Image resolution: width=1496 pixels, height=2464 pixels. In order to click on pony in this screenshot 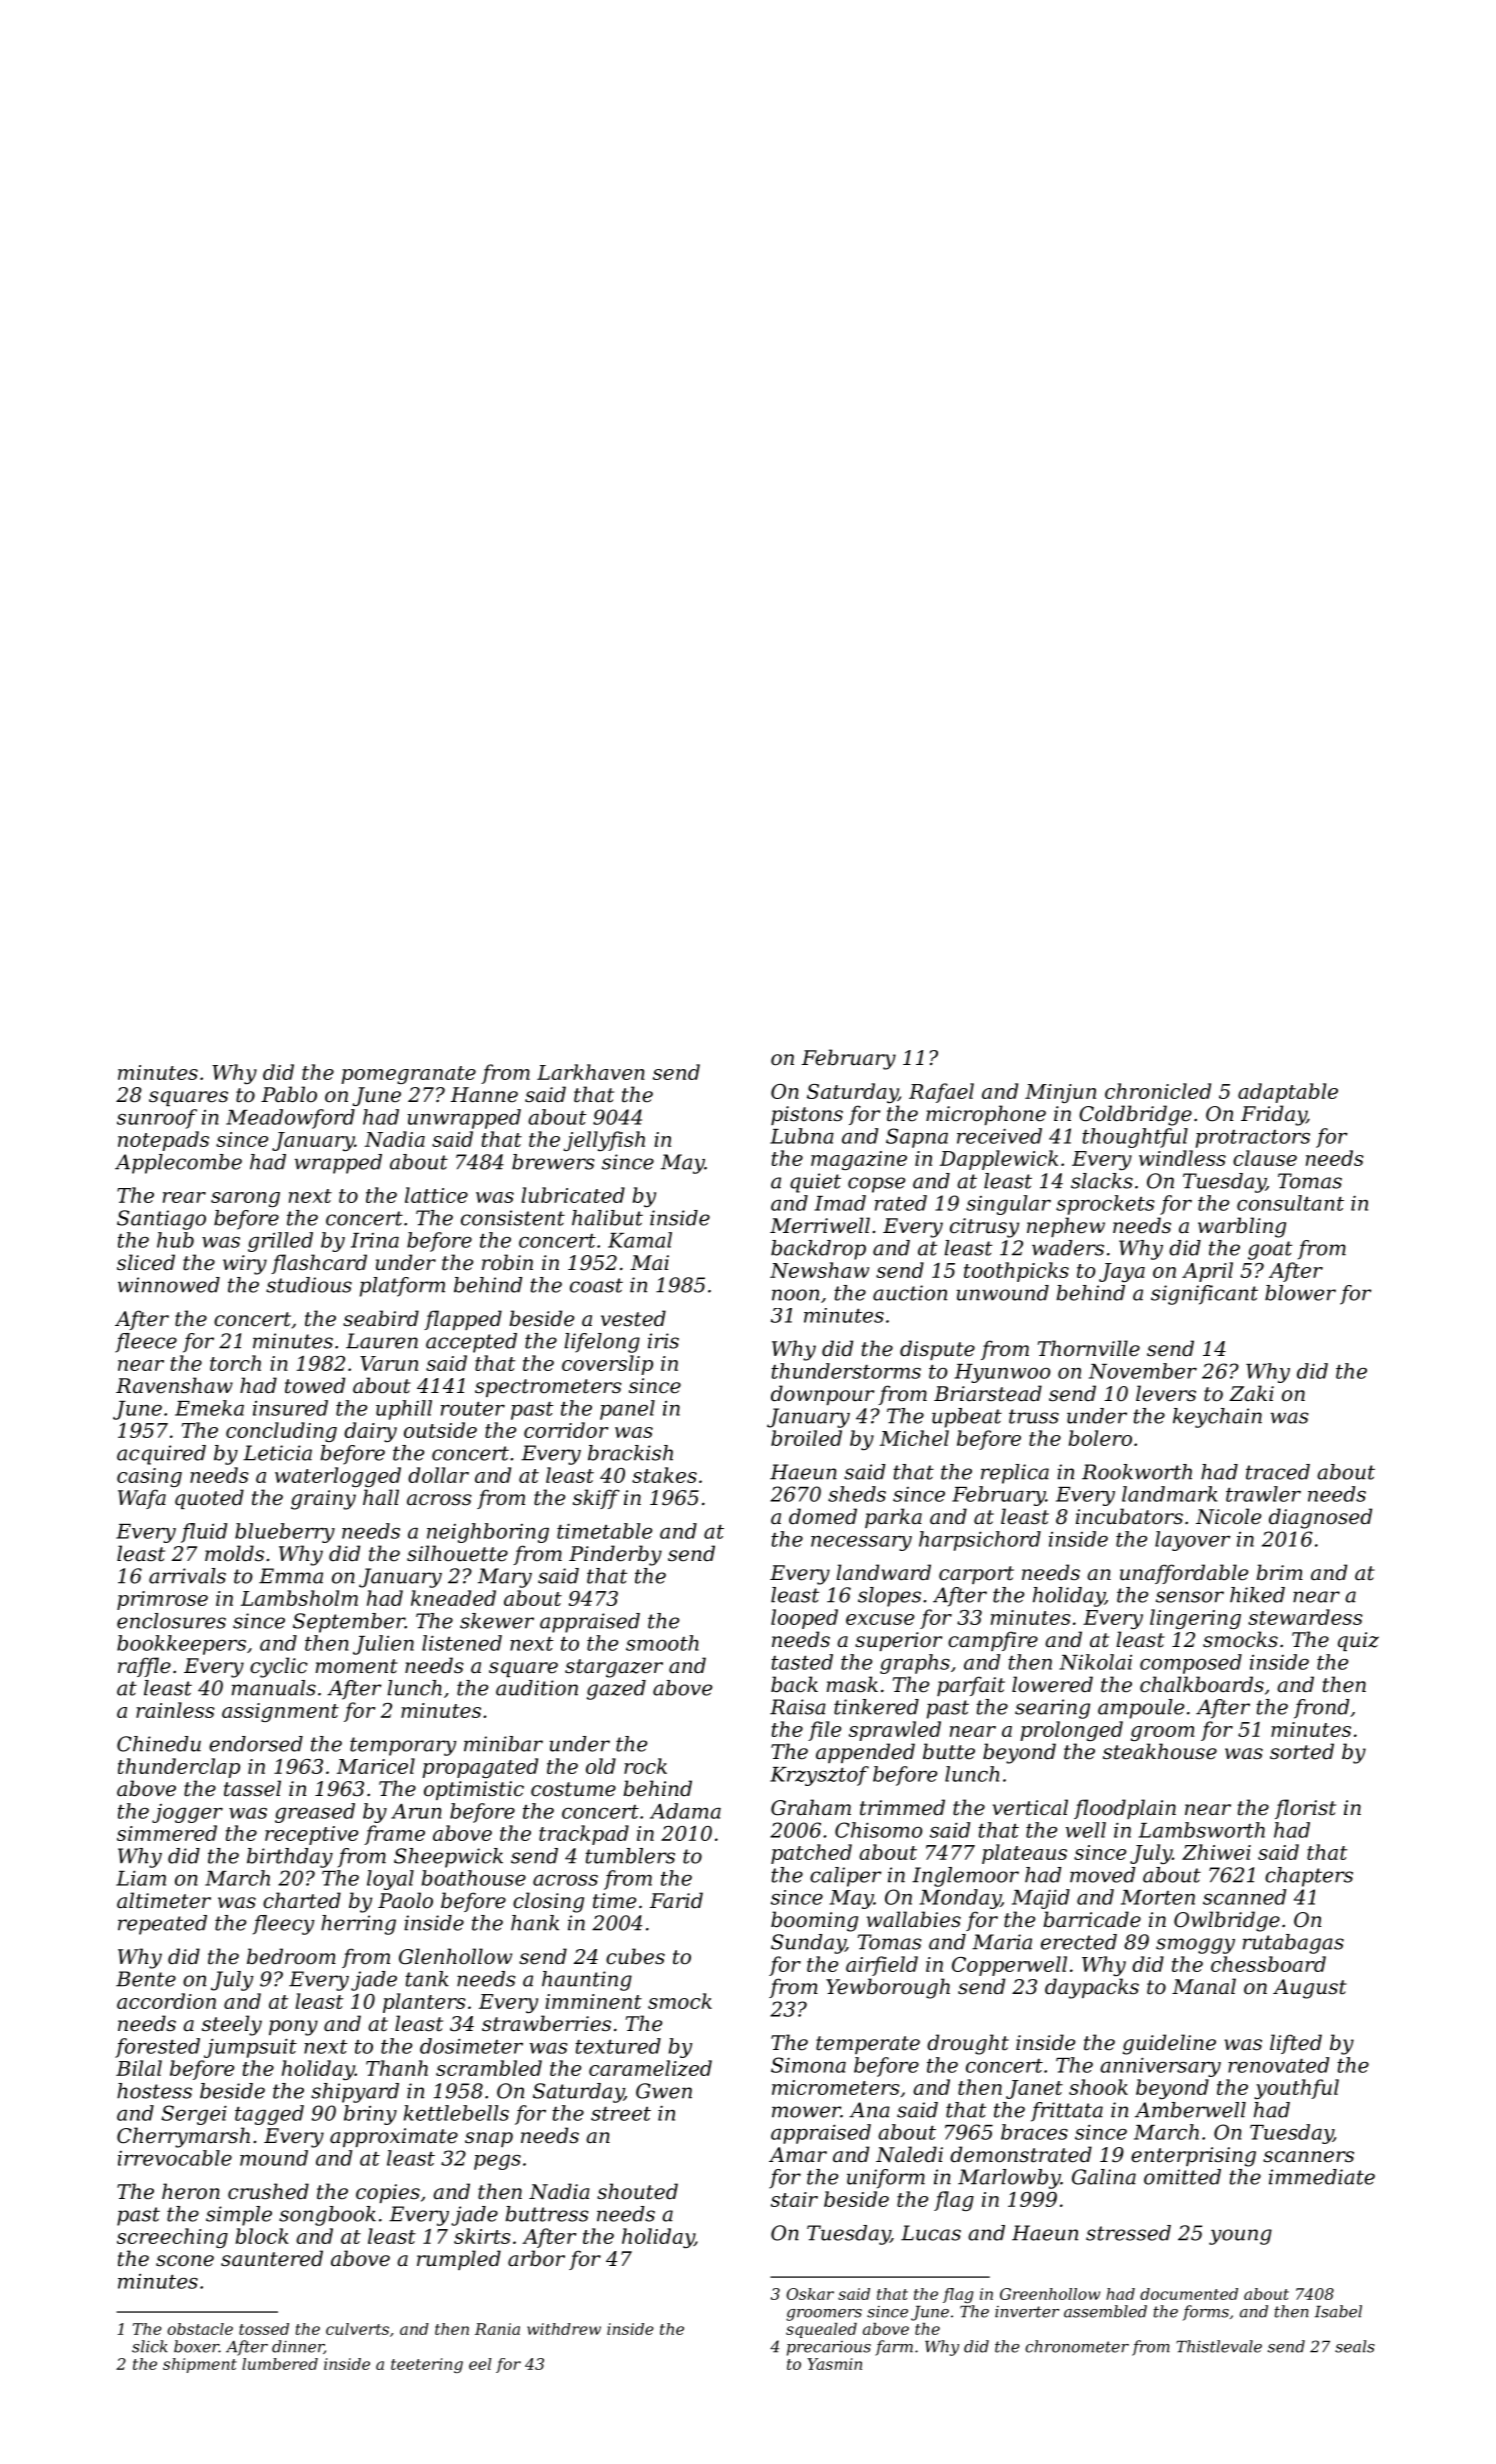, I will do `click(293, 2028)`.
